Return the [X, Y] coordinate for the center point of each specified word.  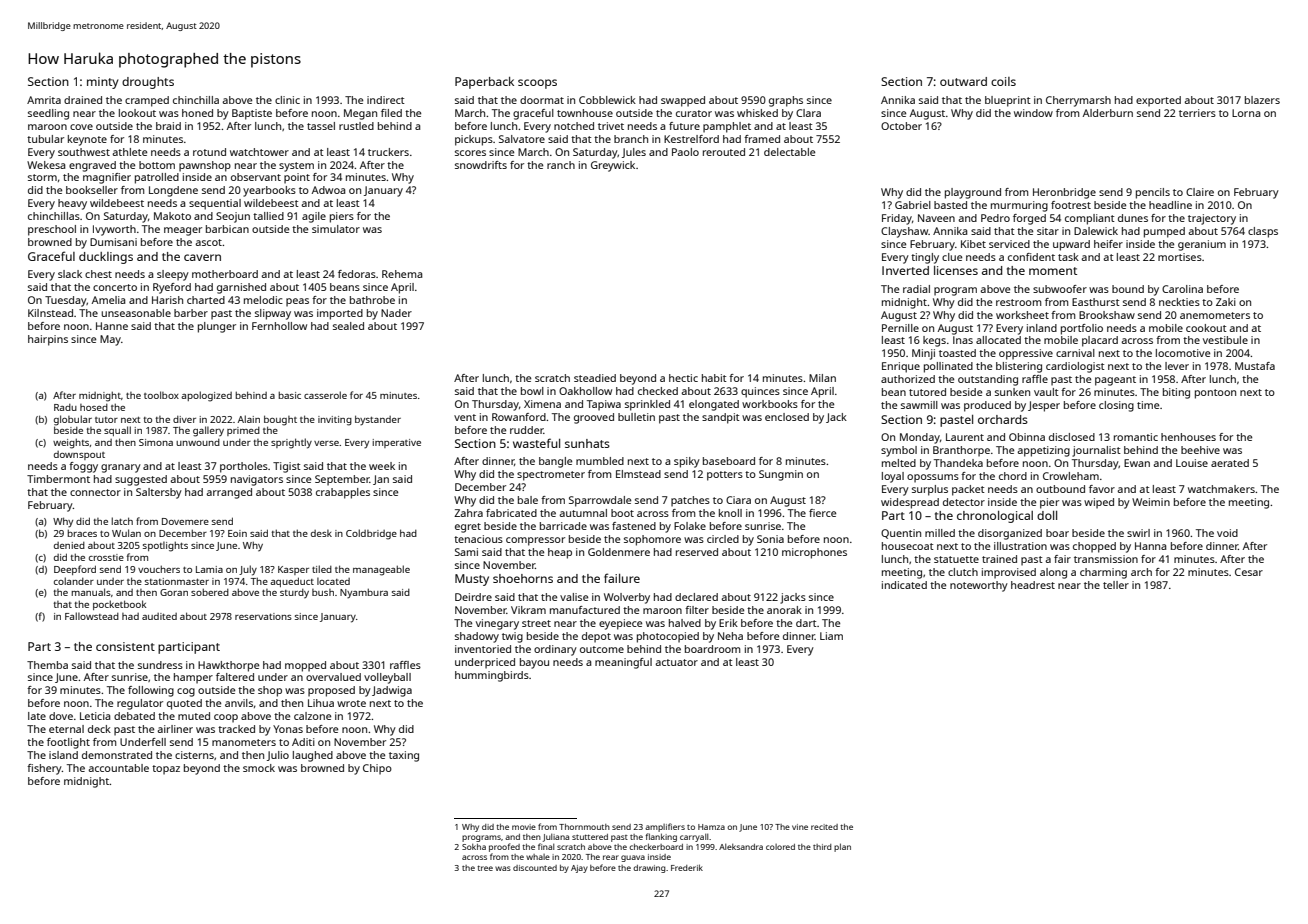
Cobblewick [607, 100]
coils [1003, 81]
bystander [378, 420]
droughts [148, 83]
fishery [44, 769]
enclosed [787, 417]
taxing [404, 756]
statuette [956, 559]
